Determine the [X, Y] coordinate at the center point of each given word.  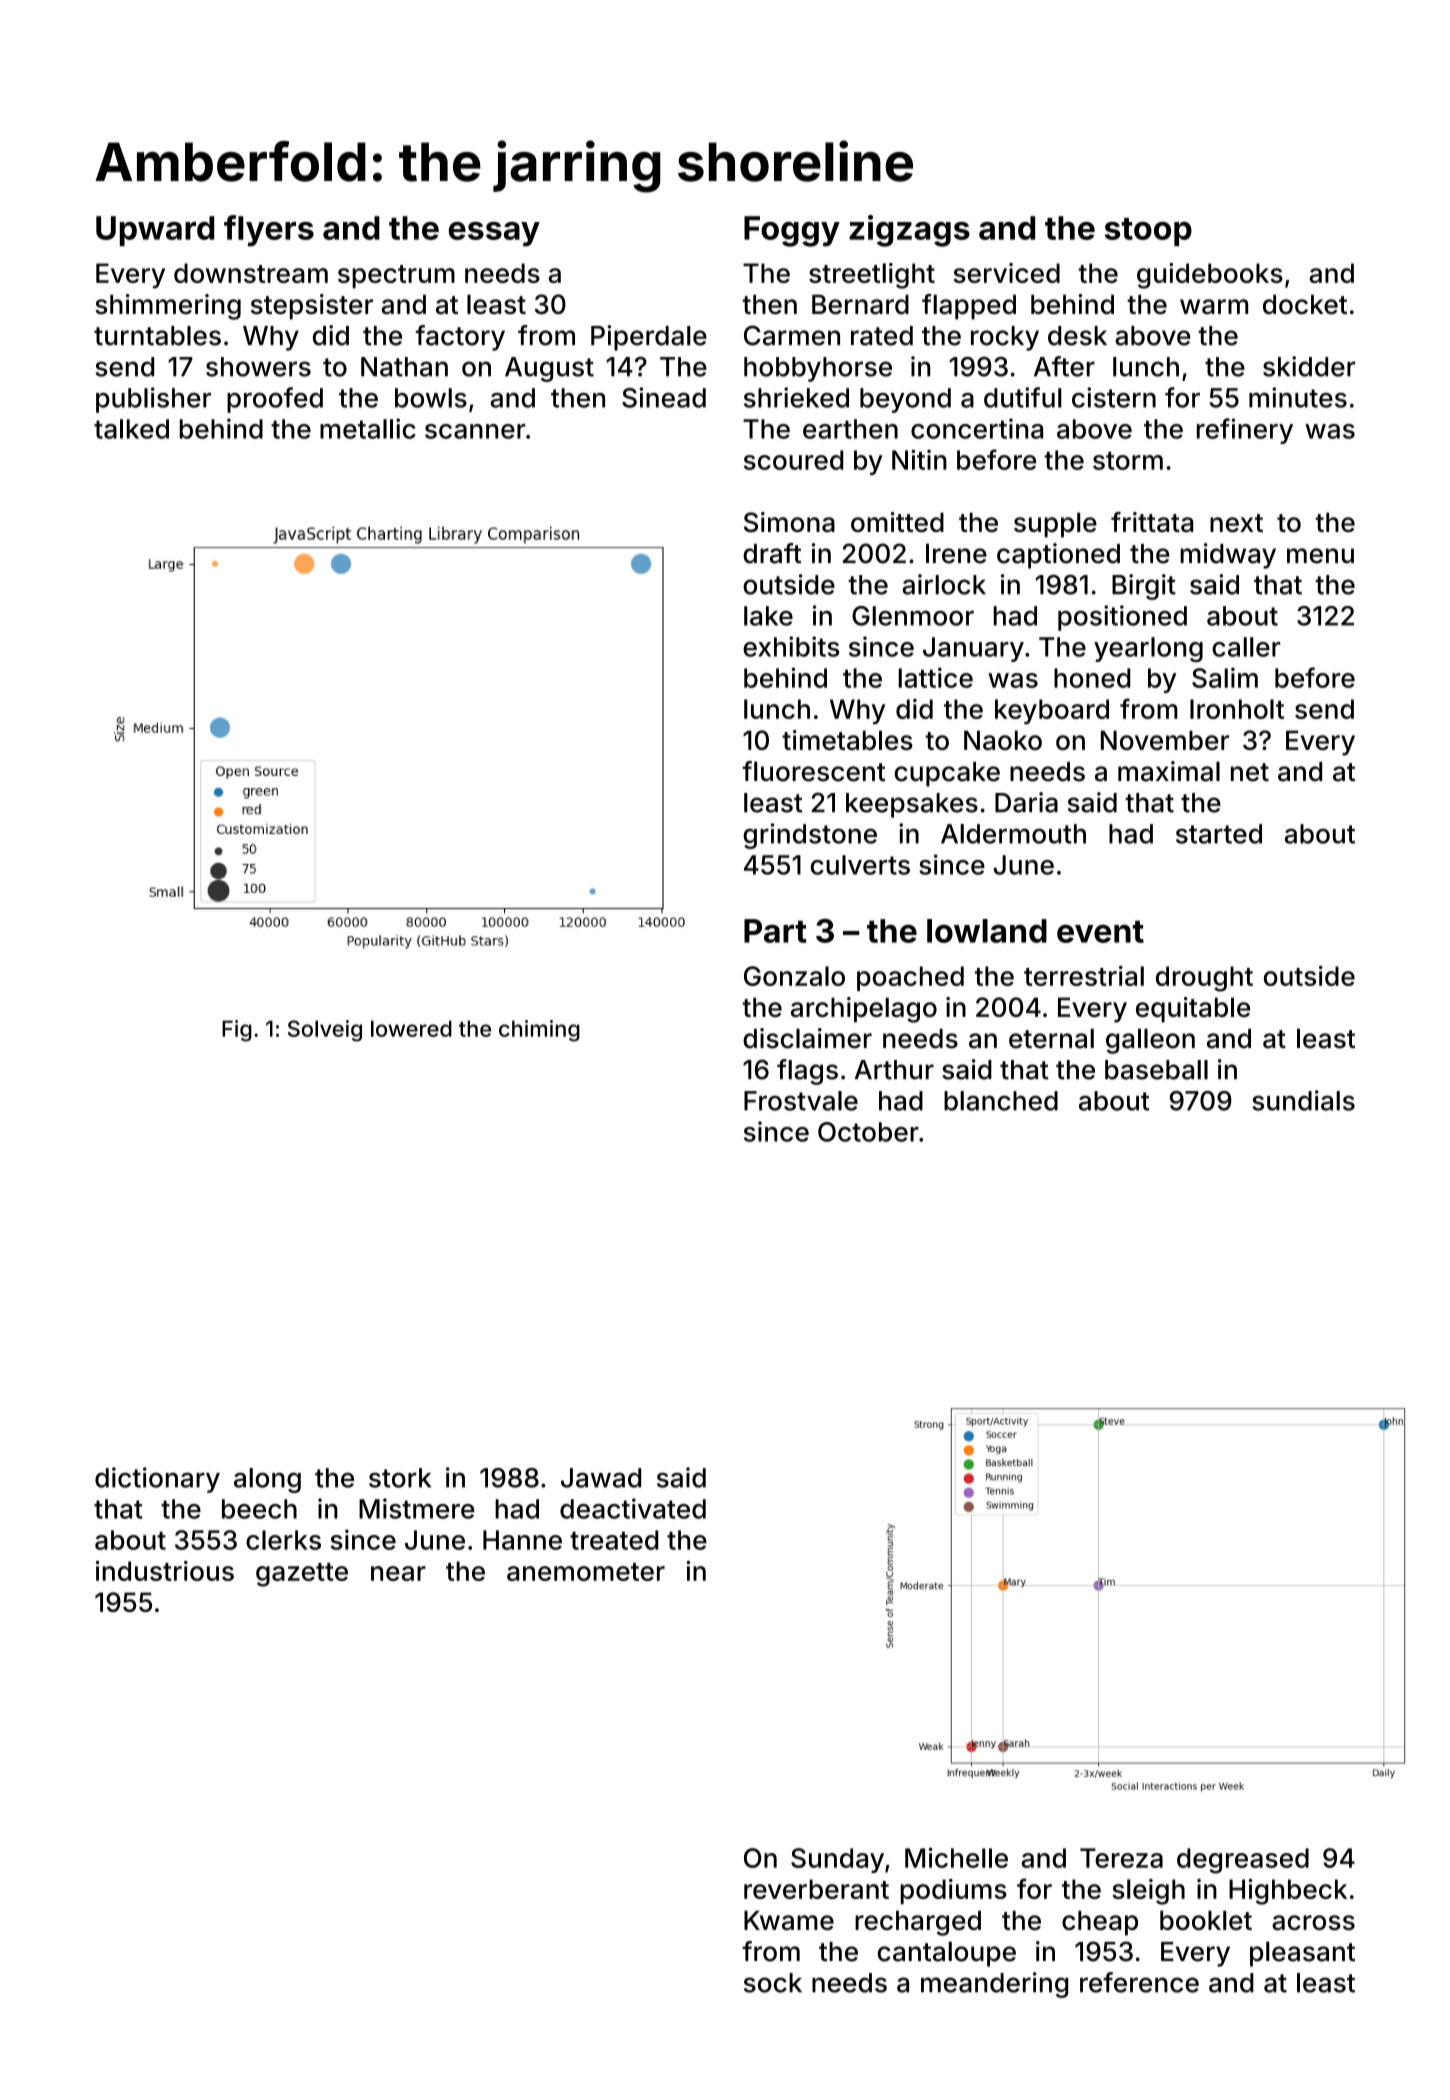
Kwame [789, 1920]
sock [773, 1983]
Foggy [792, 231]
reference [1139, 1982]
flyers [269, 231]
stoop [1148, 232]
